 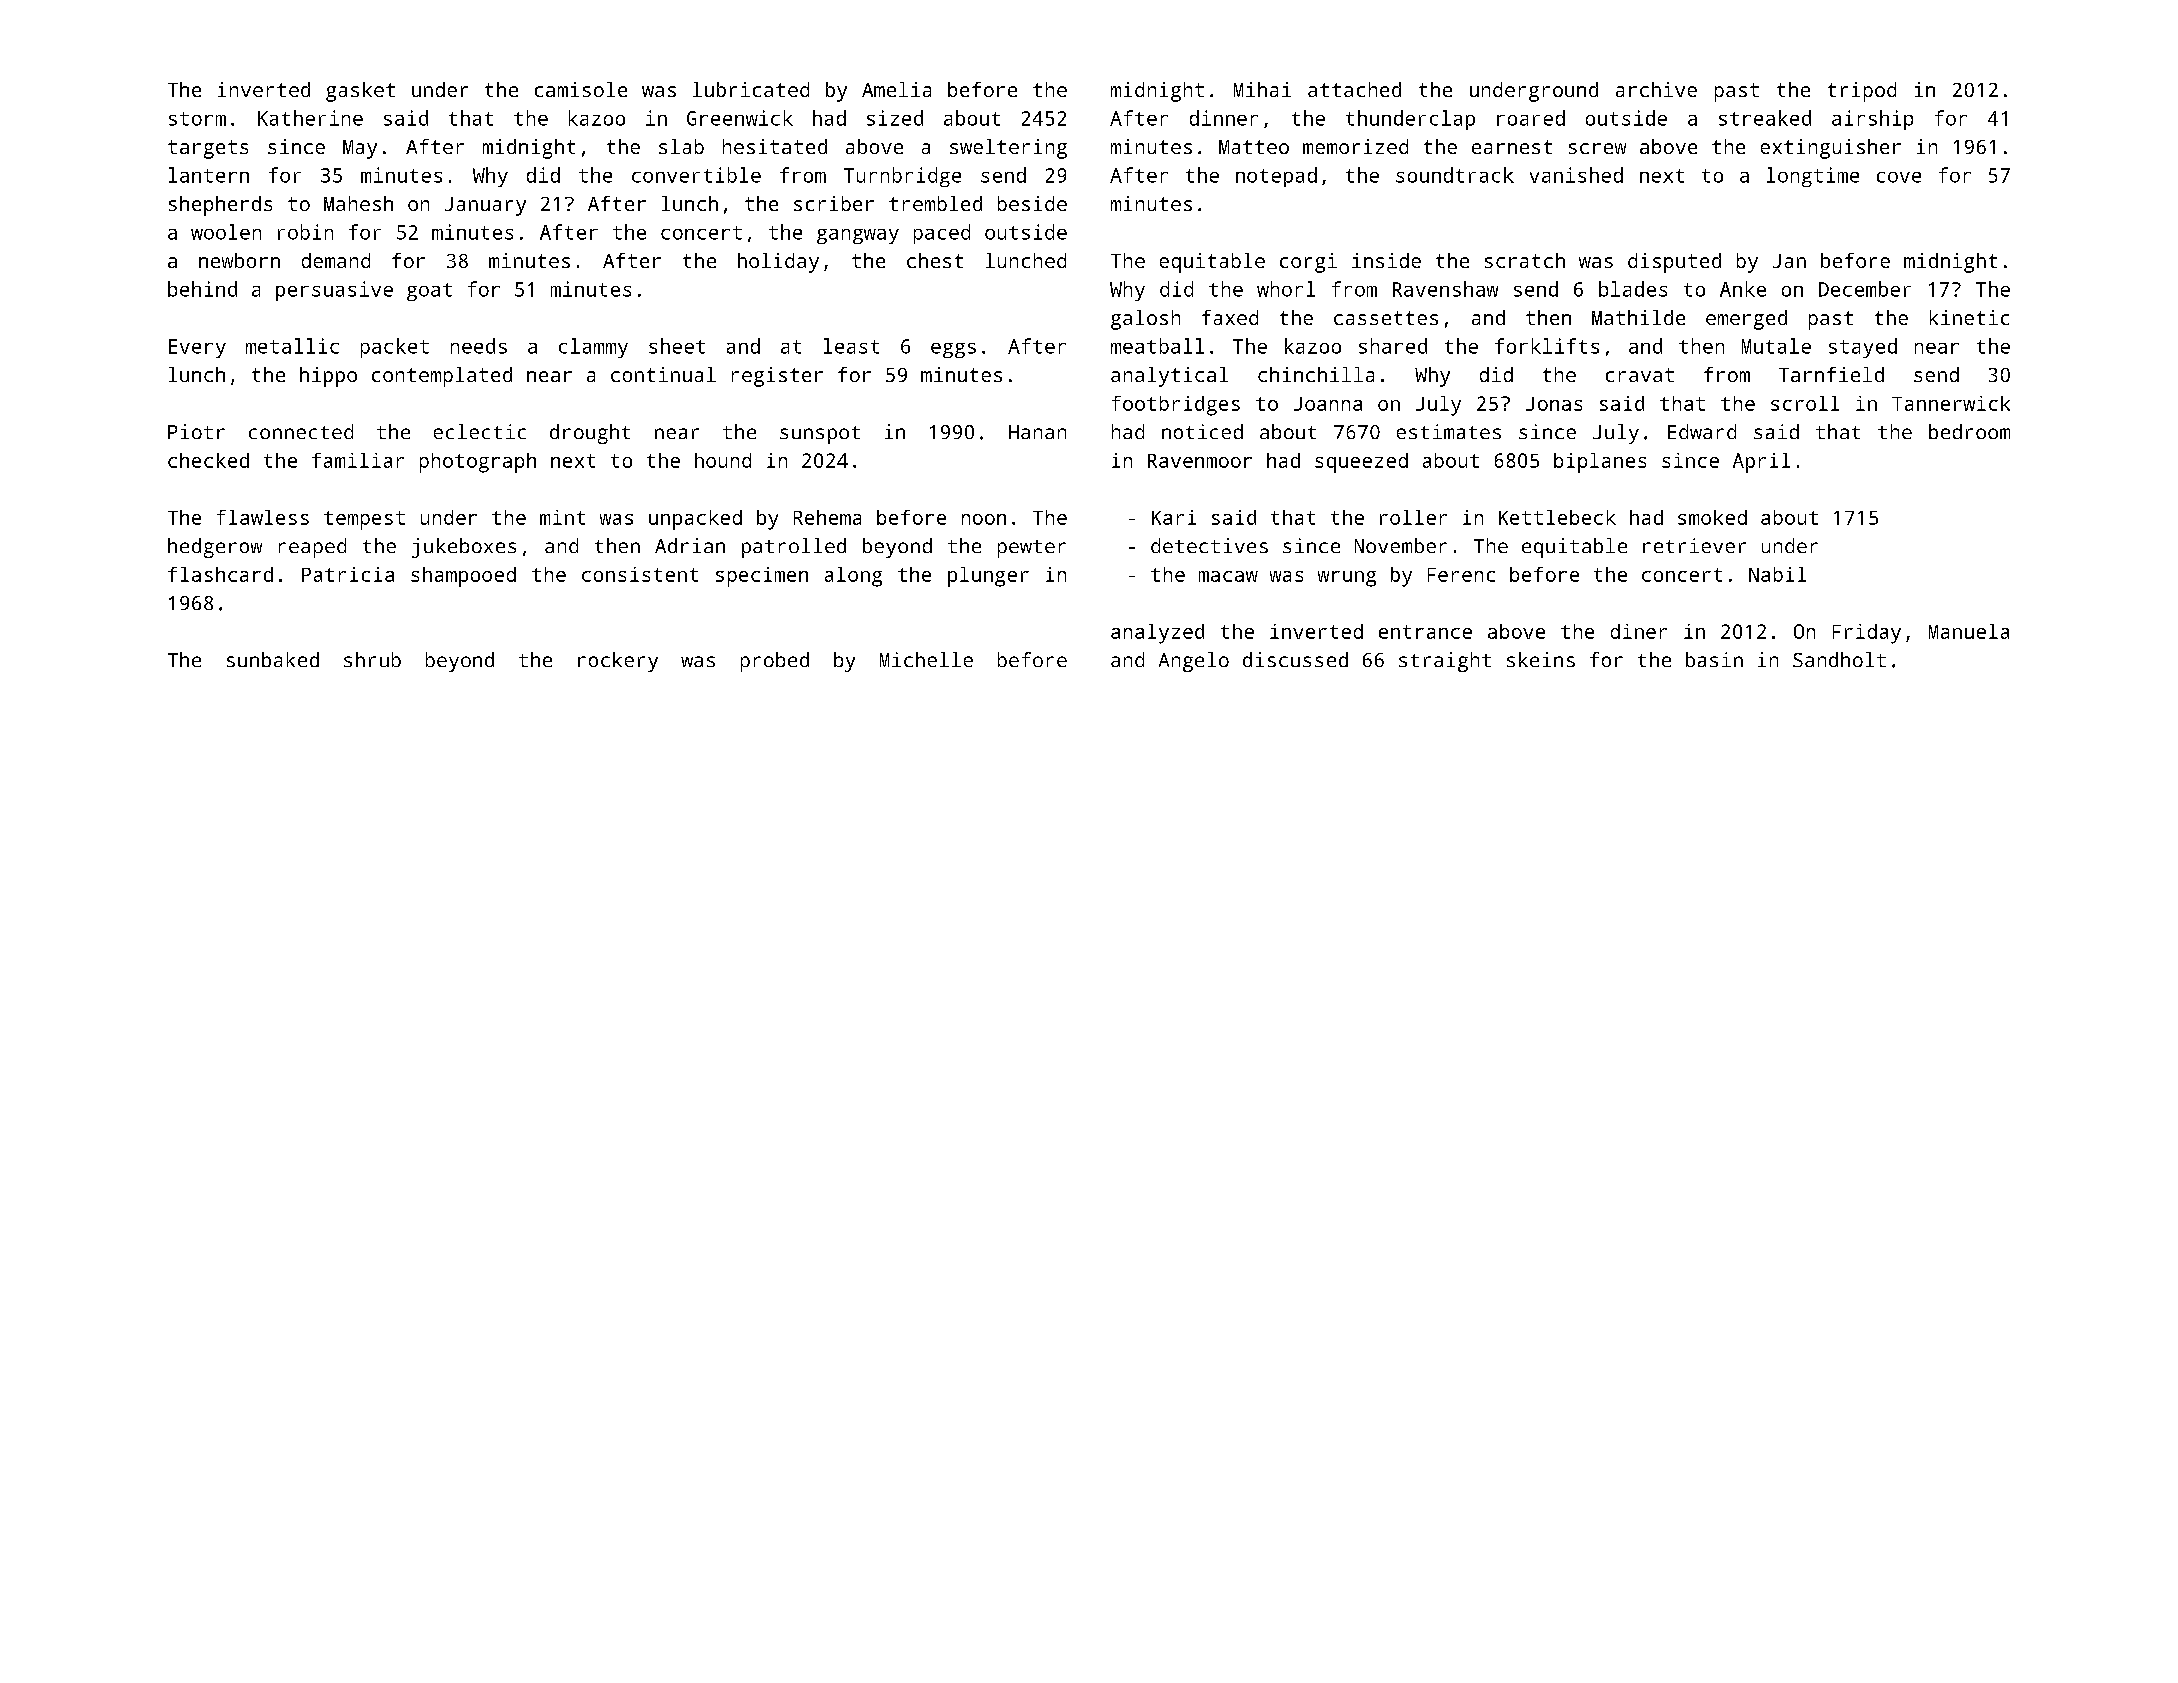 I want to click on Mihai, so click(x=1262, y=89).
